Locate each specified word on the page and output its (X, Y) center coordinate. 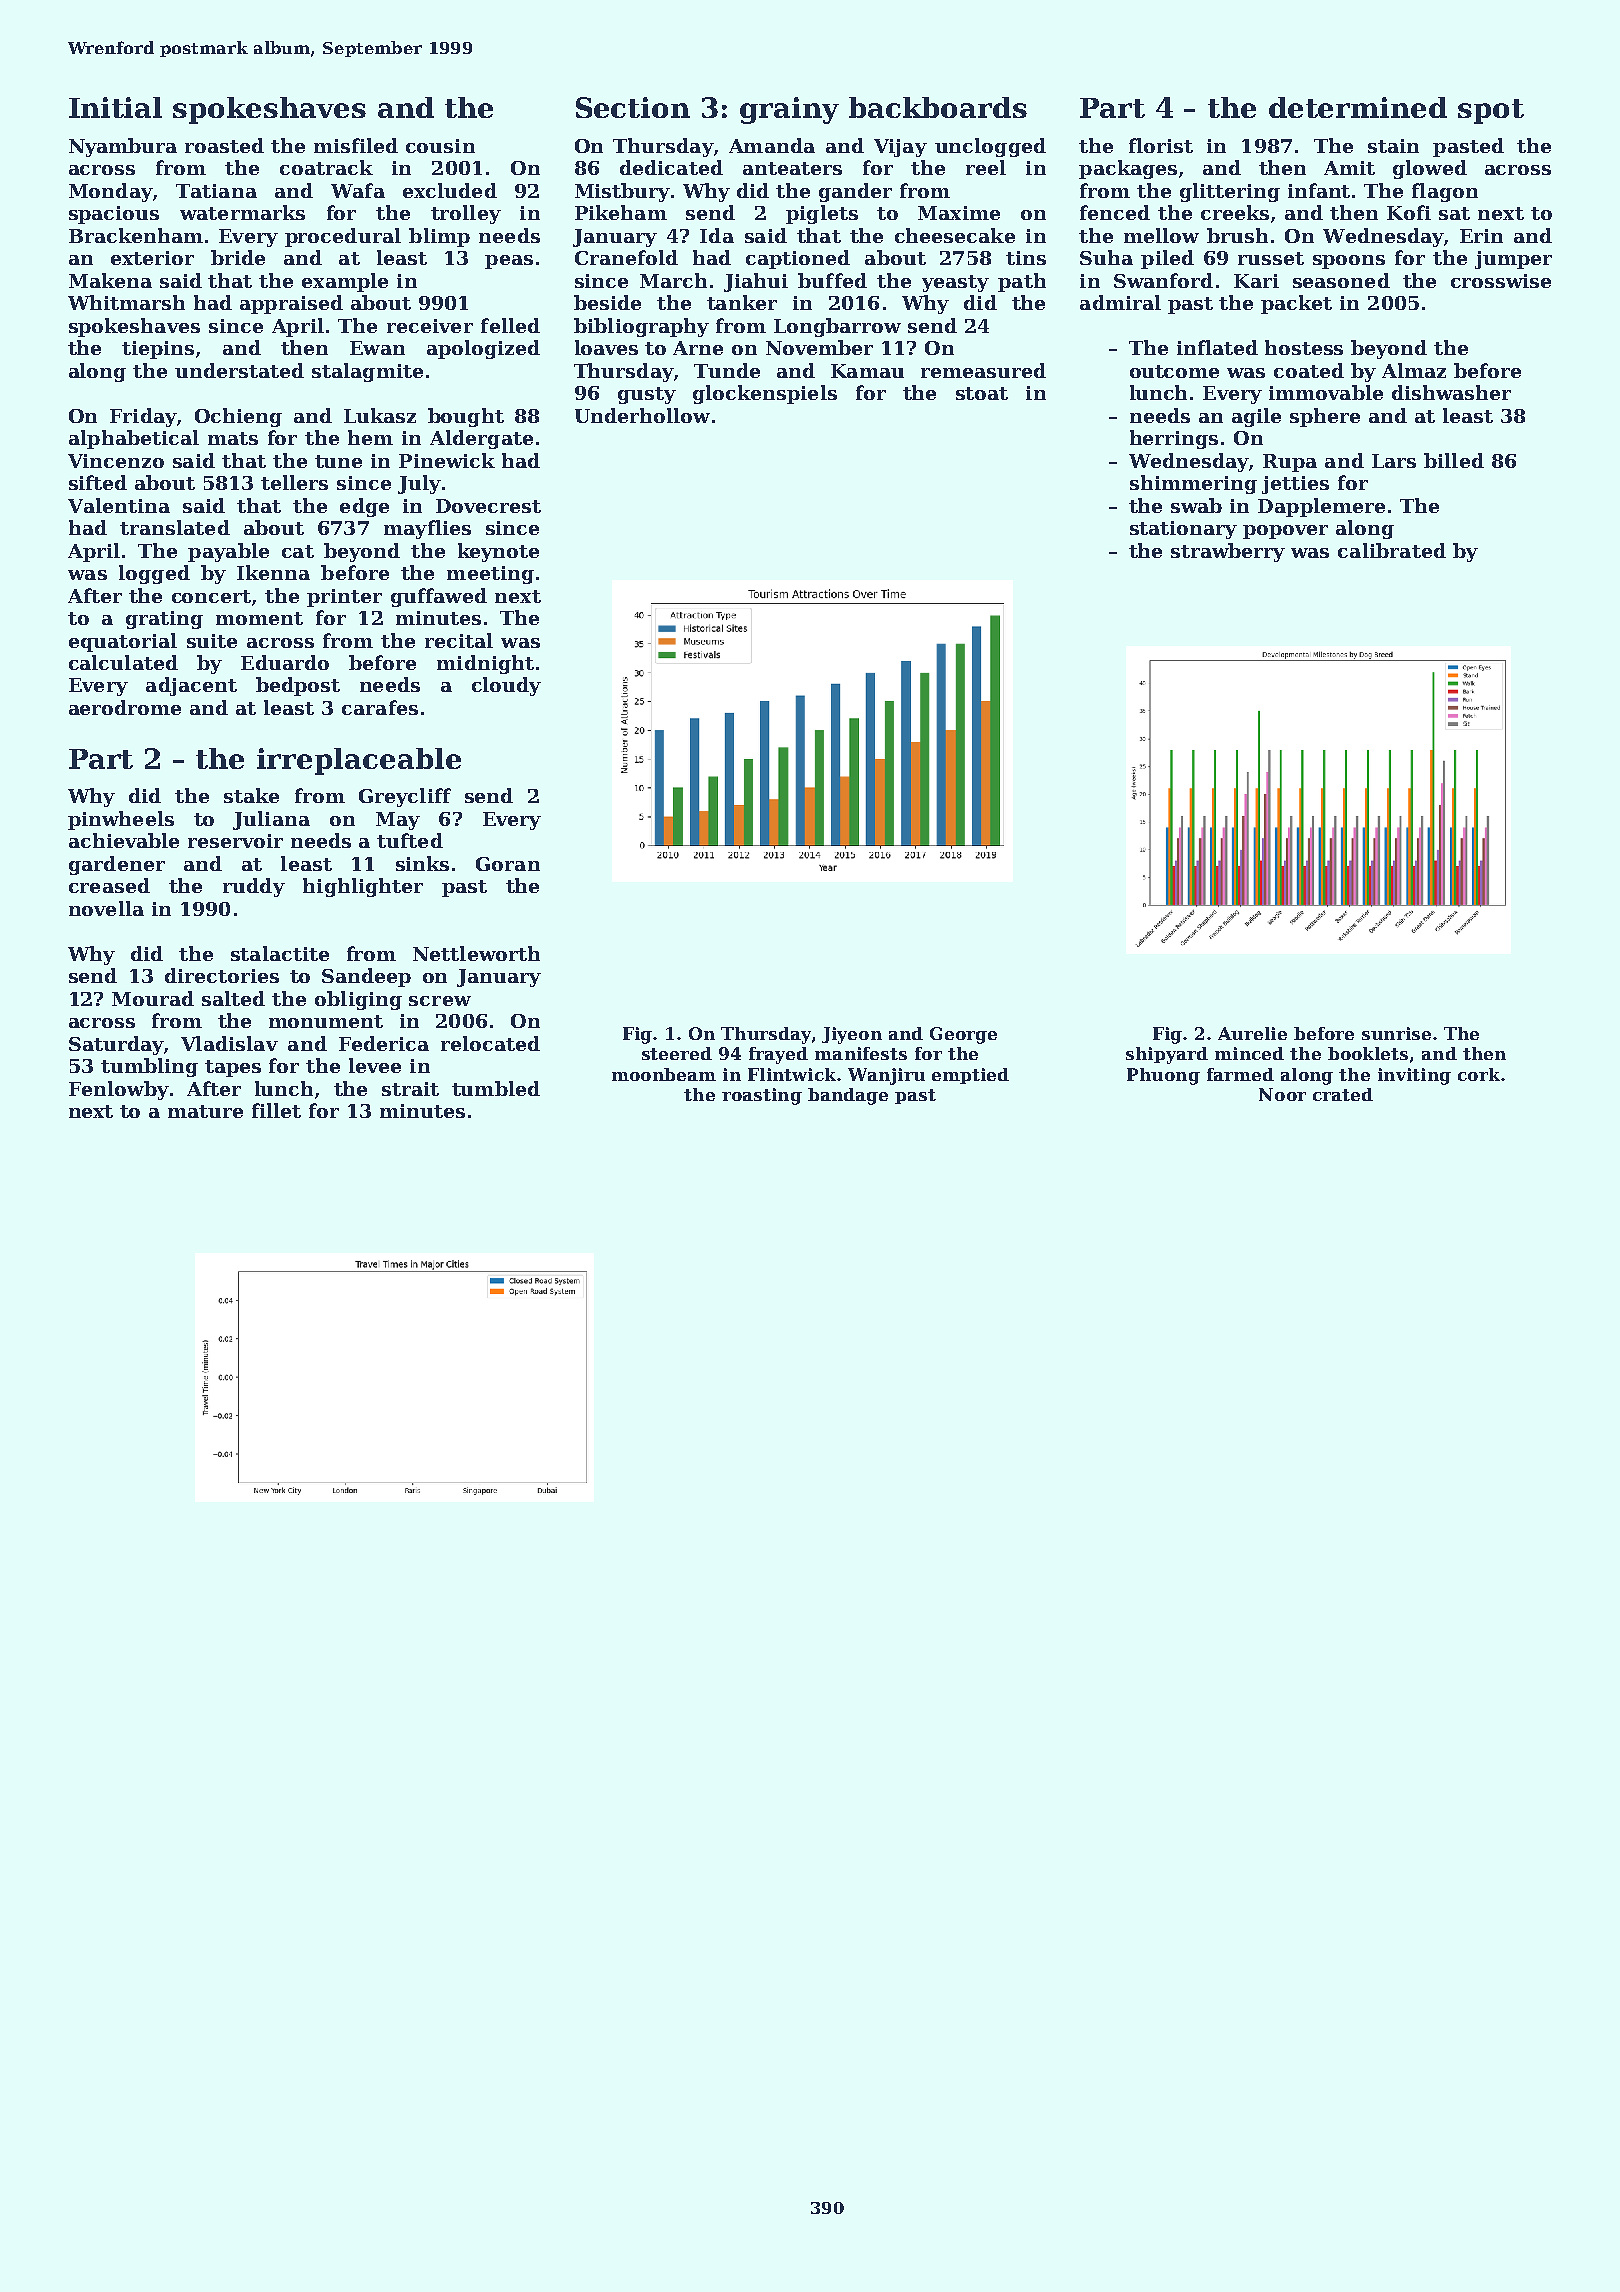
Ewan (377, 348)
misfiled (356, 145)
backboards (938, 107)
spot (1491, 111)
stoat (982, 393)
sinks (422, 863)
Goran (508, 864)
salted (233, 998)
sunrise (1396, 1033)
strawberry (1228, 552)
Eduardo (285, 662)
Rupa (1290, 463)
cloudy (506, 686)
